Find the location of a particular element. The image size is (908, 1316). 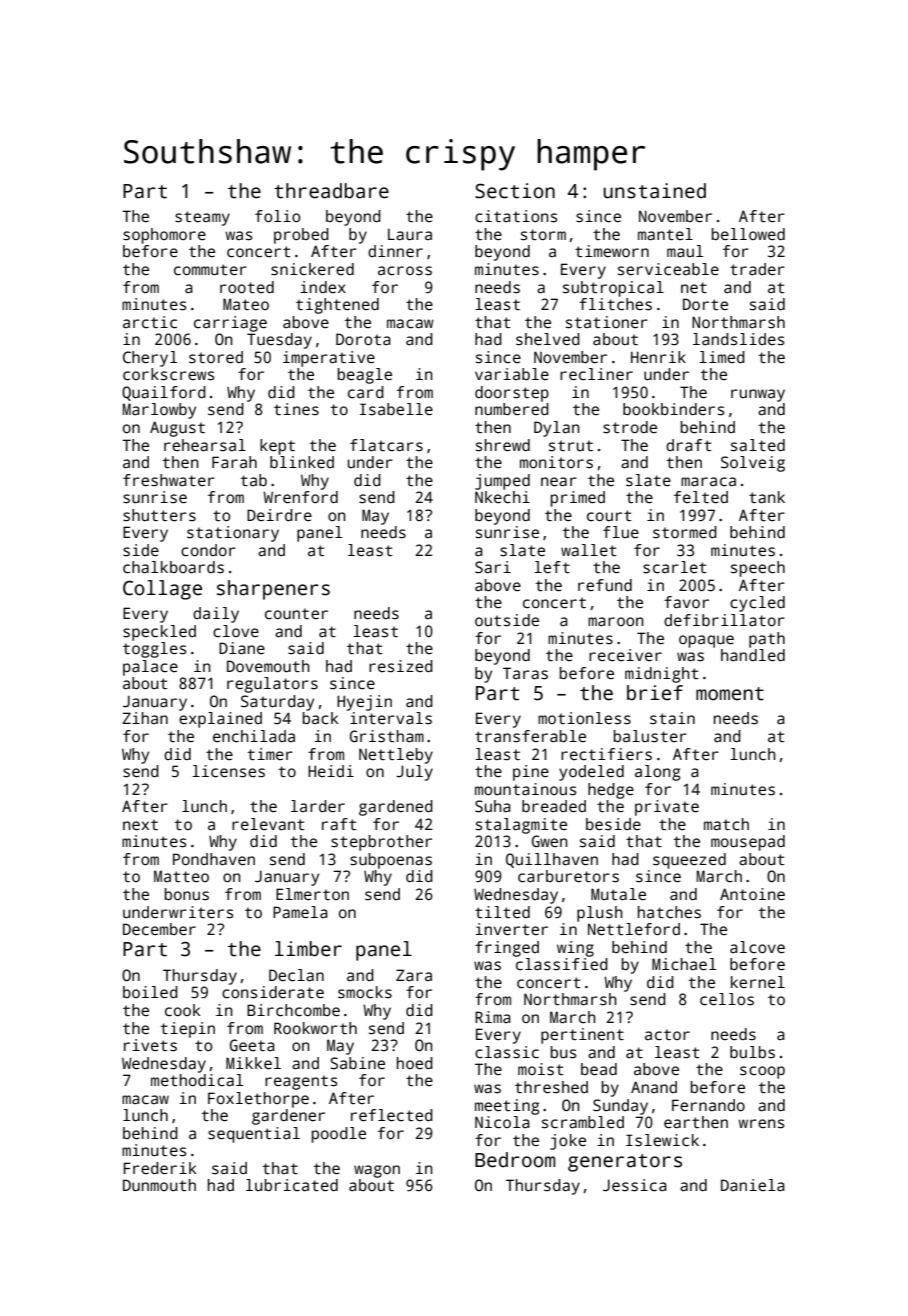

Section is located at coordinates (515, 191).
